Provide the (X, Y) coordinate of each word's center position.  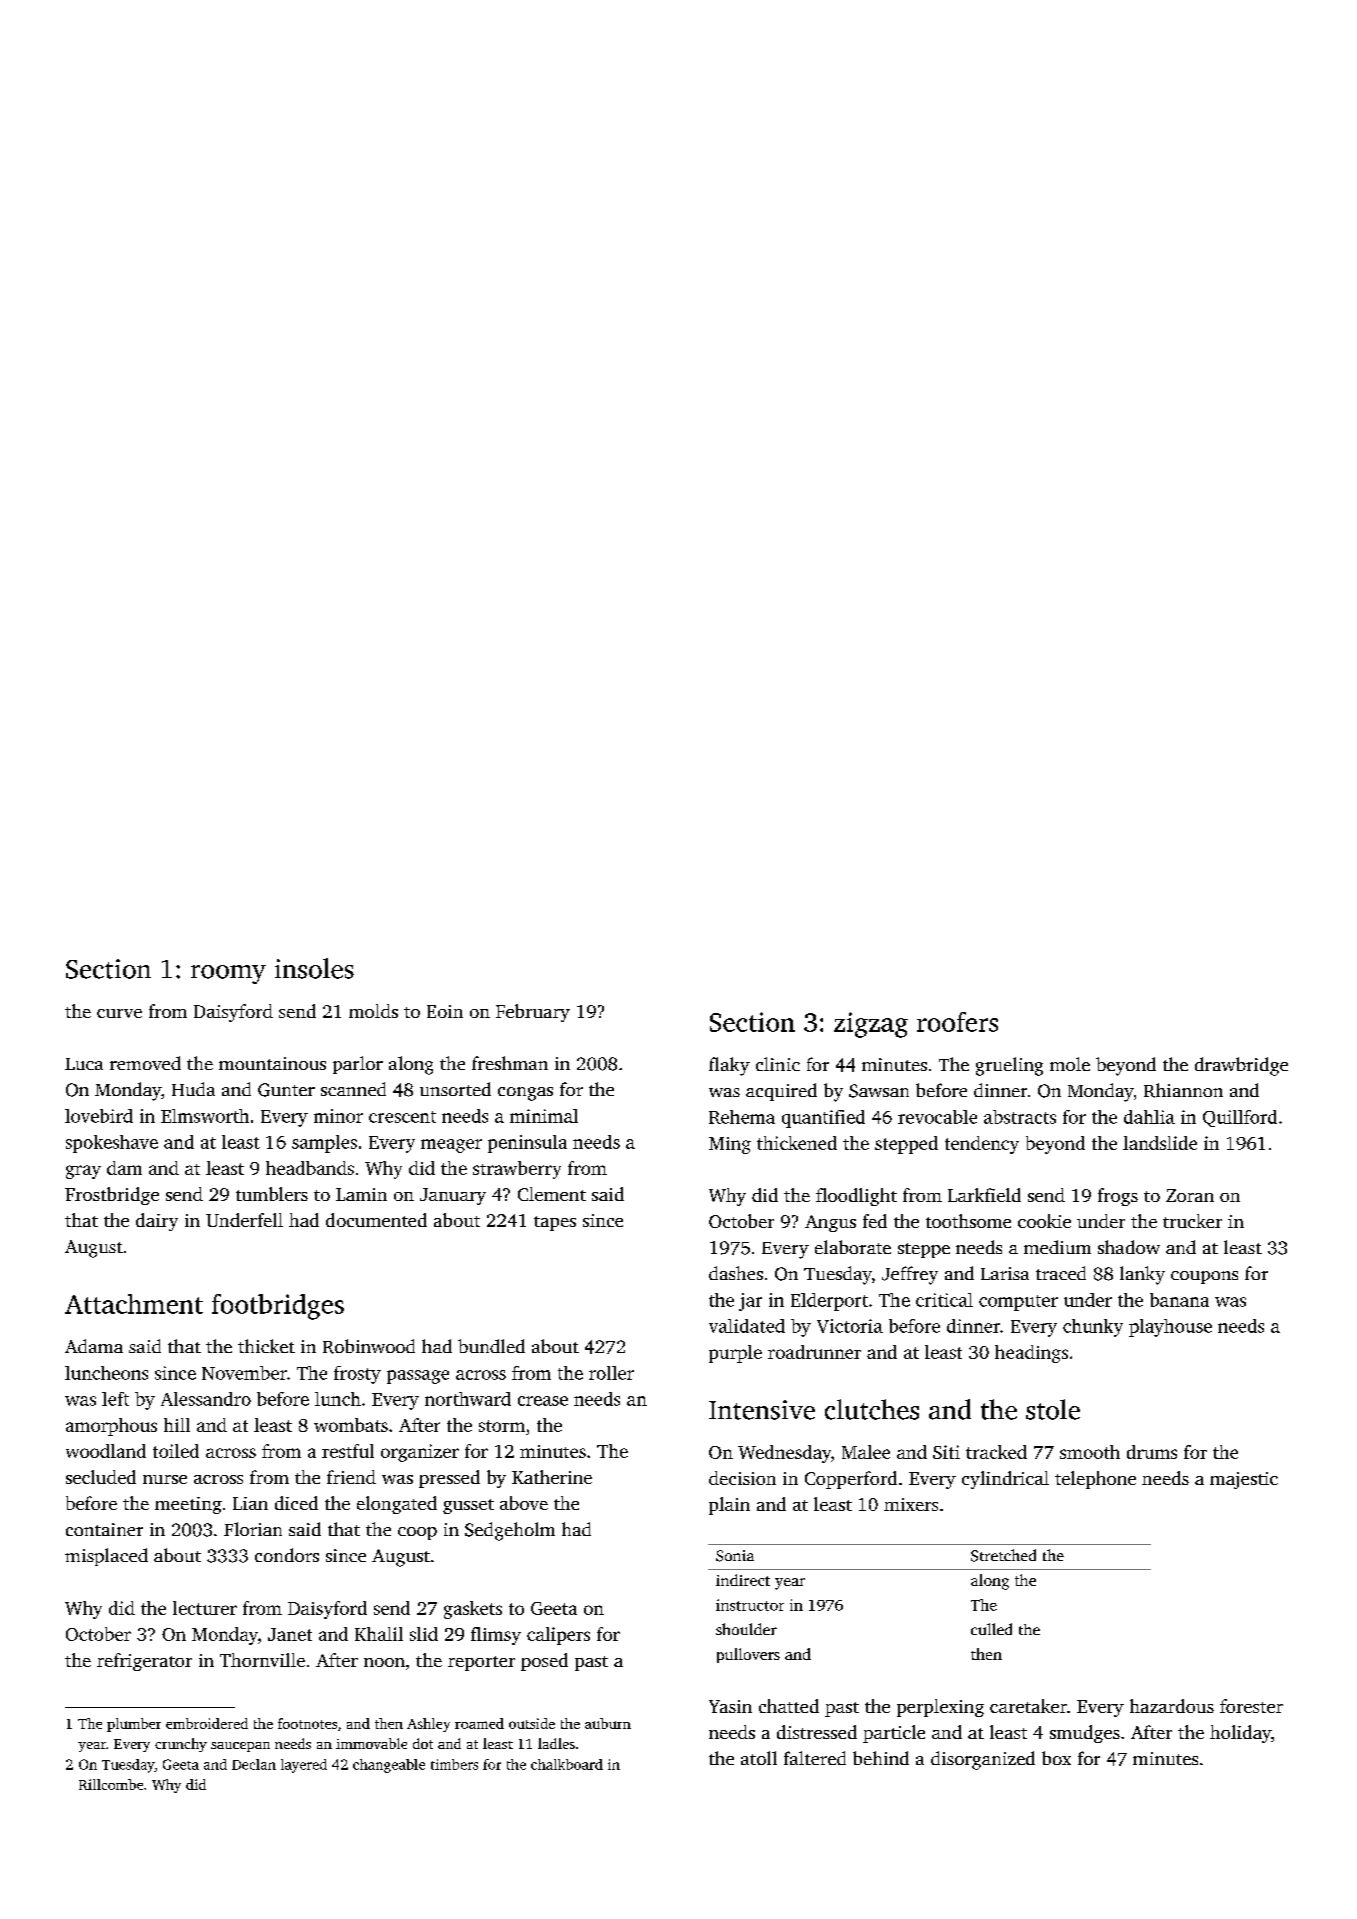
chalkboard (567, 1764)
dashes (736, 1273)
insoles (314, 968)
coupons (1204, 1277)
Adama (94, 1346)
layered (304, 1766)
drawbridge (1241, 1066)
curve (119, 1013)
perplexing (940, 1708)
